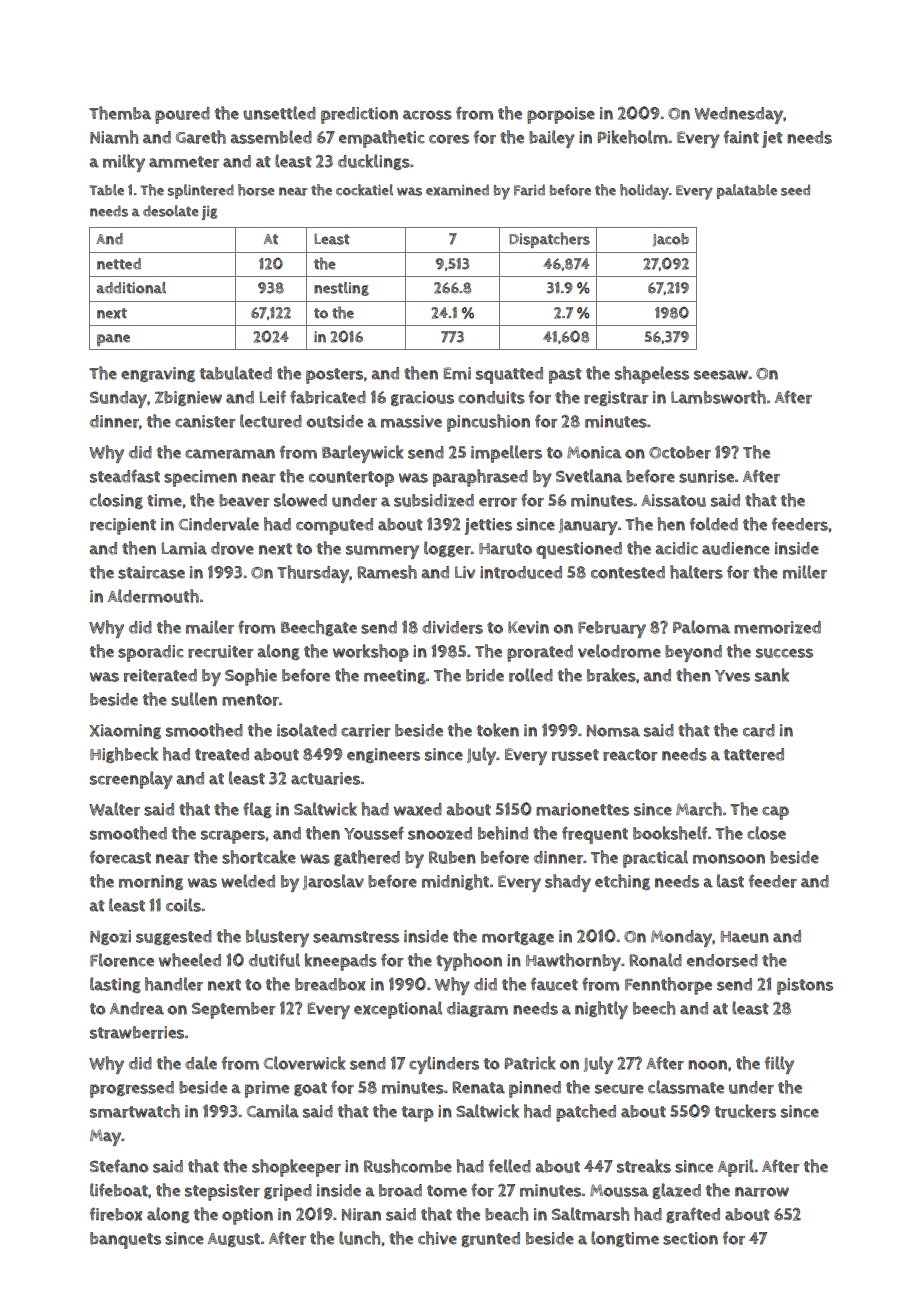 Image resolution: width=924 pixels, height=1308 pixels. Describe the element at coordinates (113, 340) in the image. I see `pane` at that location.
